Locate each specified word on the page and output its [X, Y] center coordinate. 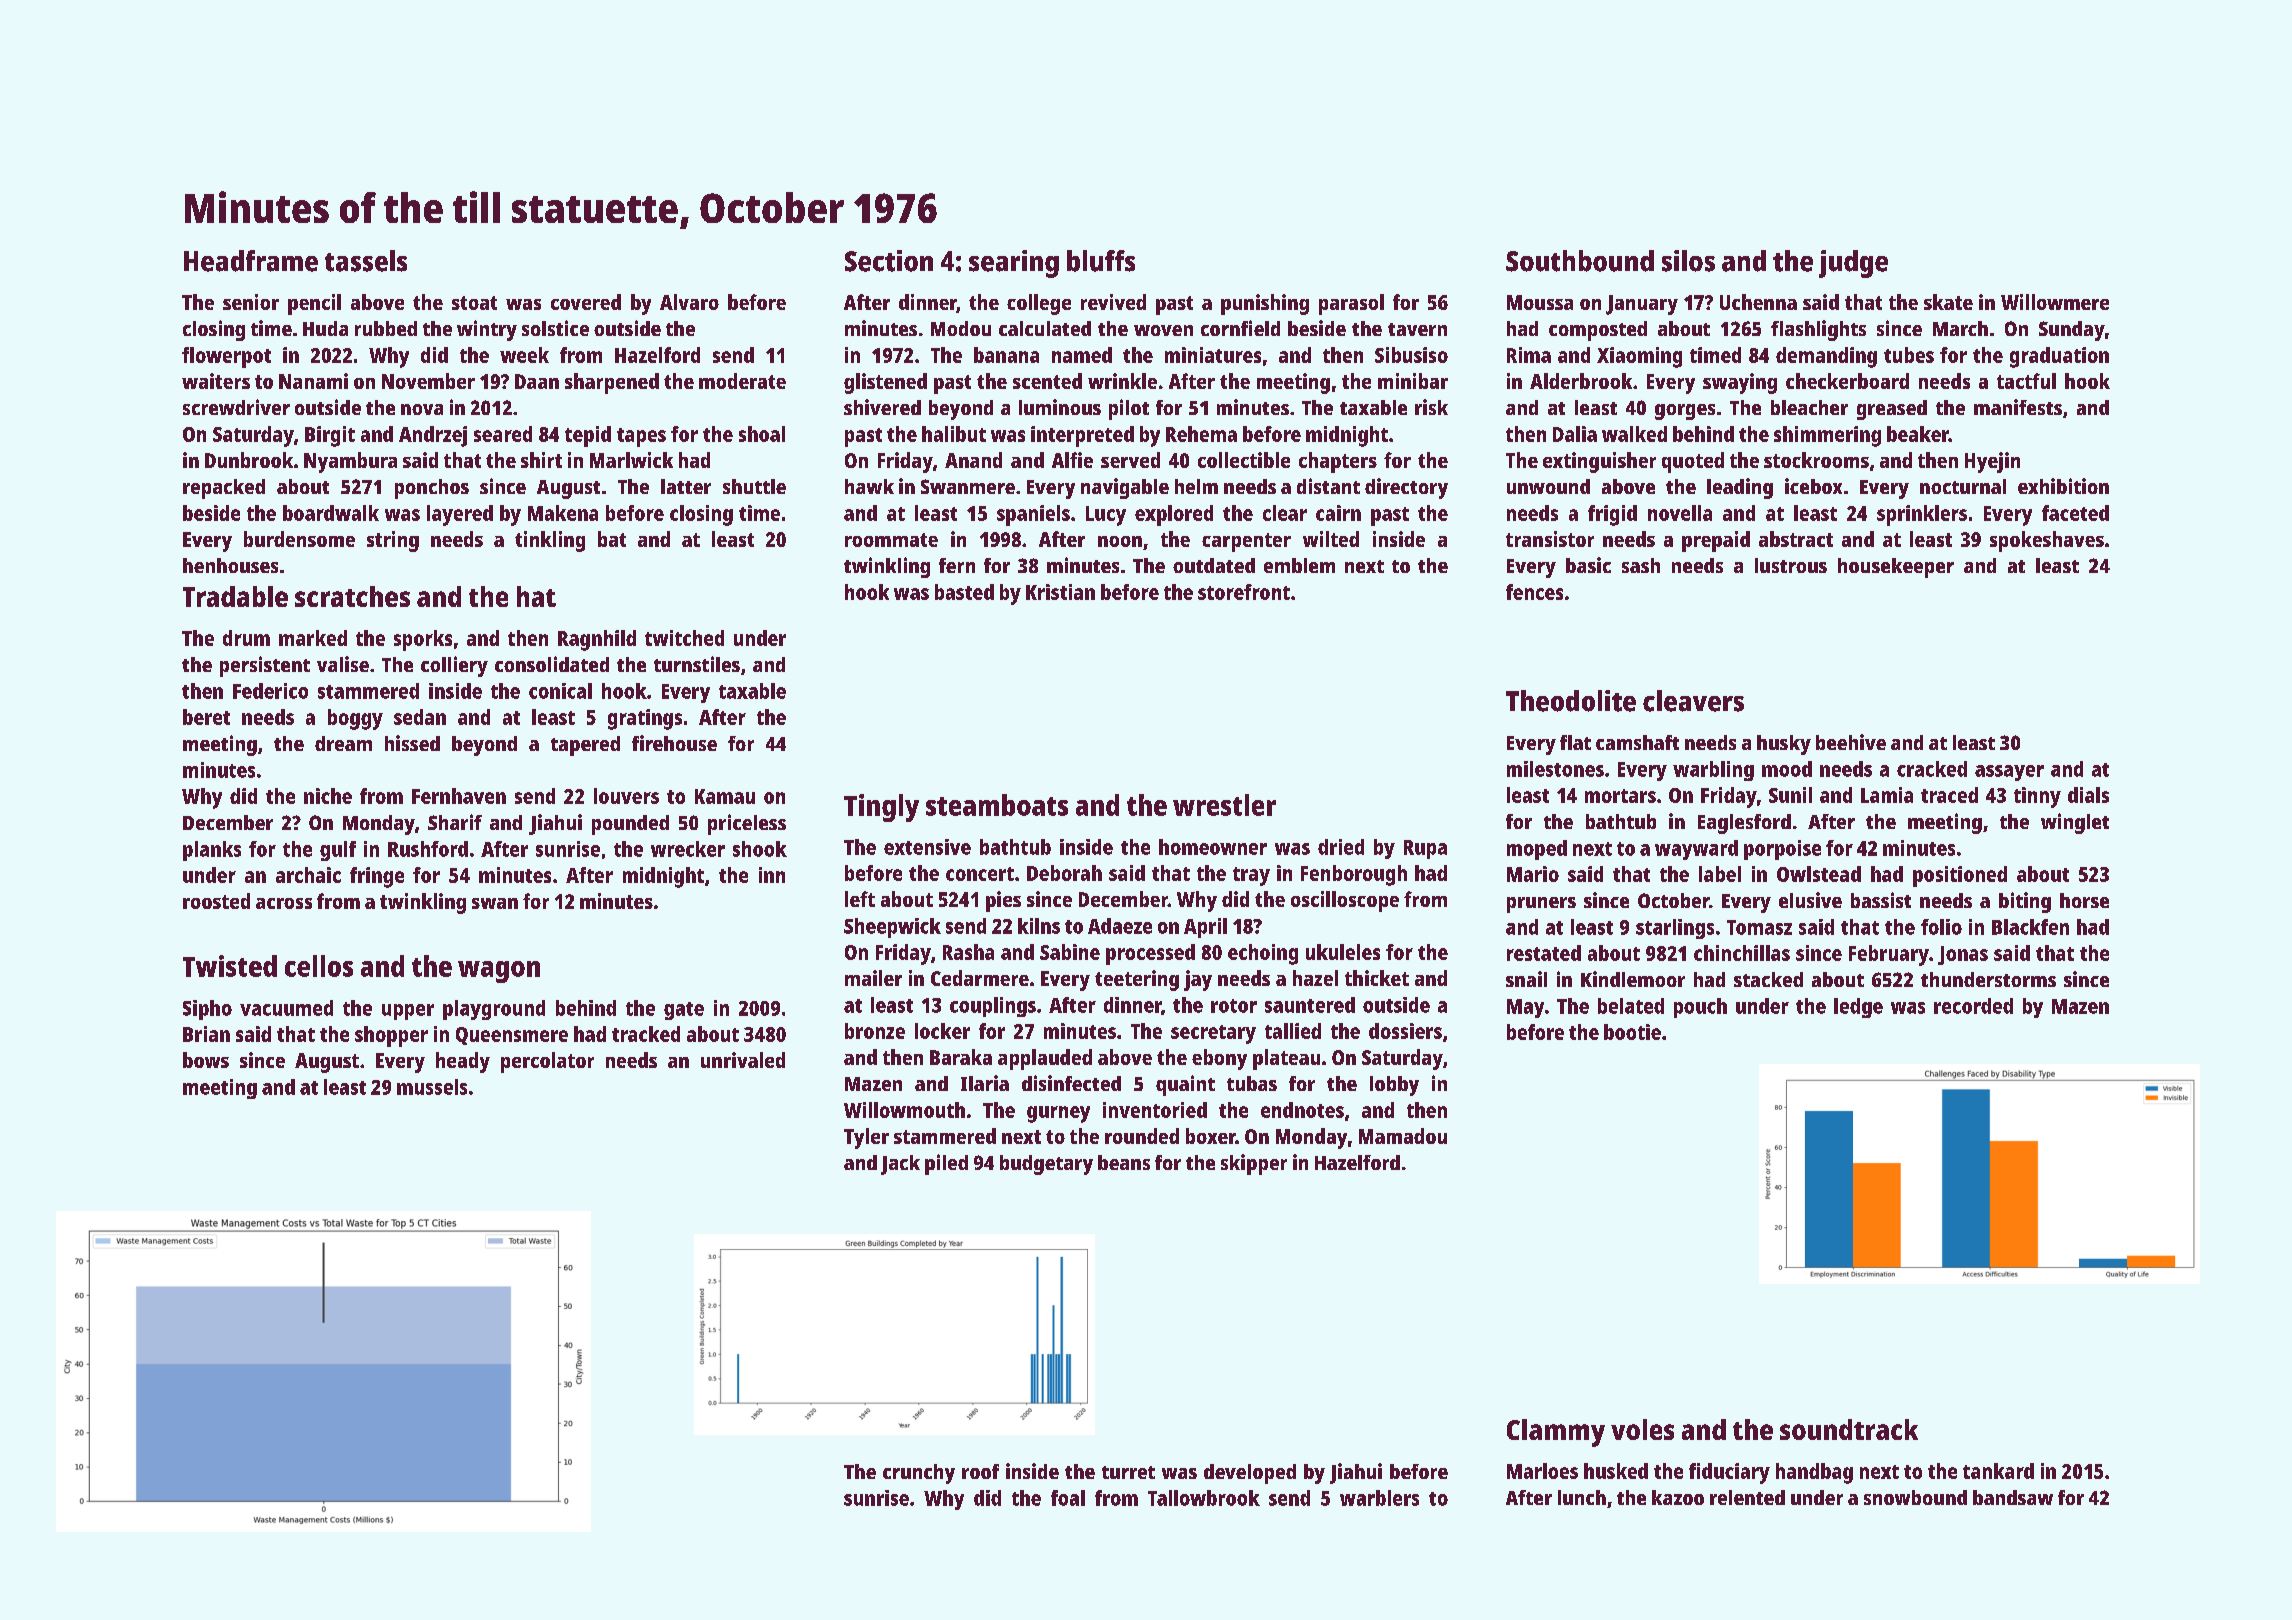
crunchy [919, 1474]
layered [460, 515]
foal [1068, 1498]
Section [889, 261]
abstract [1796, 539]
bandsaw [2013, 1497]
